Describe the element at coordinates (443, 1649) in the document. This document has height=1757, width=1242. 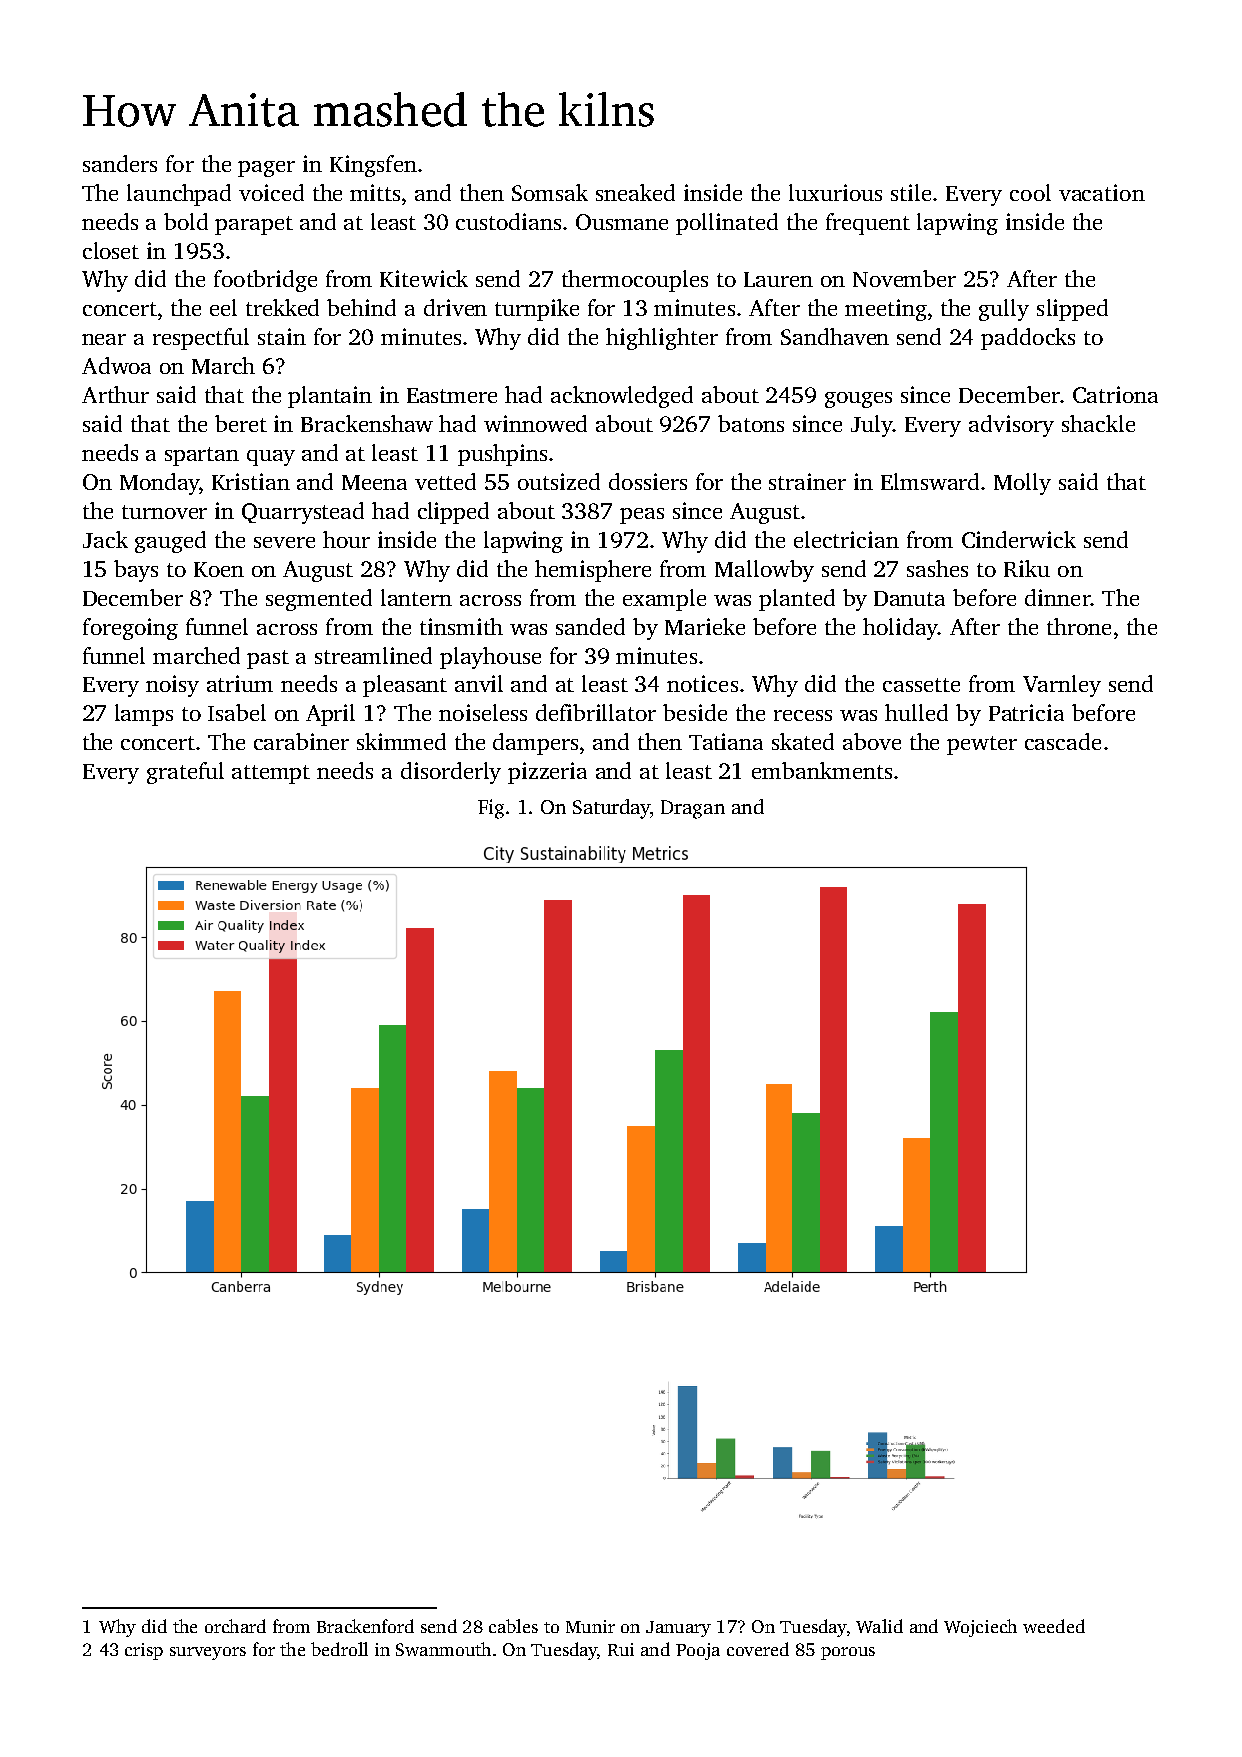
I see `Swanmouth` at that location.
